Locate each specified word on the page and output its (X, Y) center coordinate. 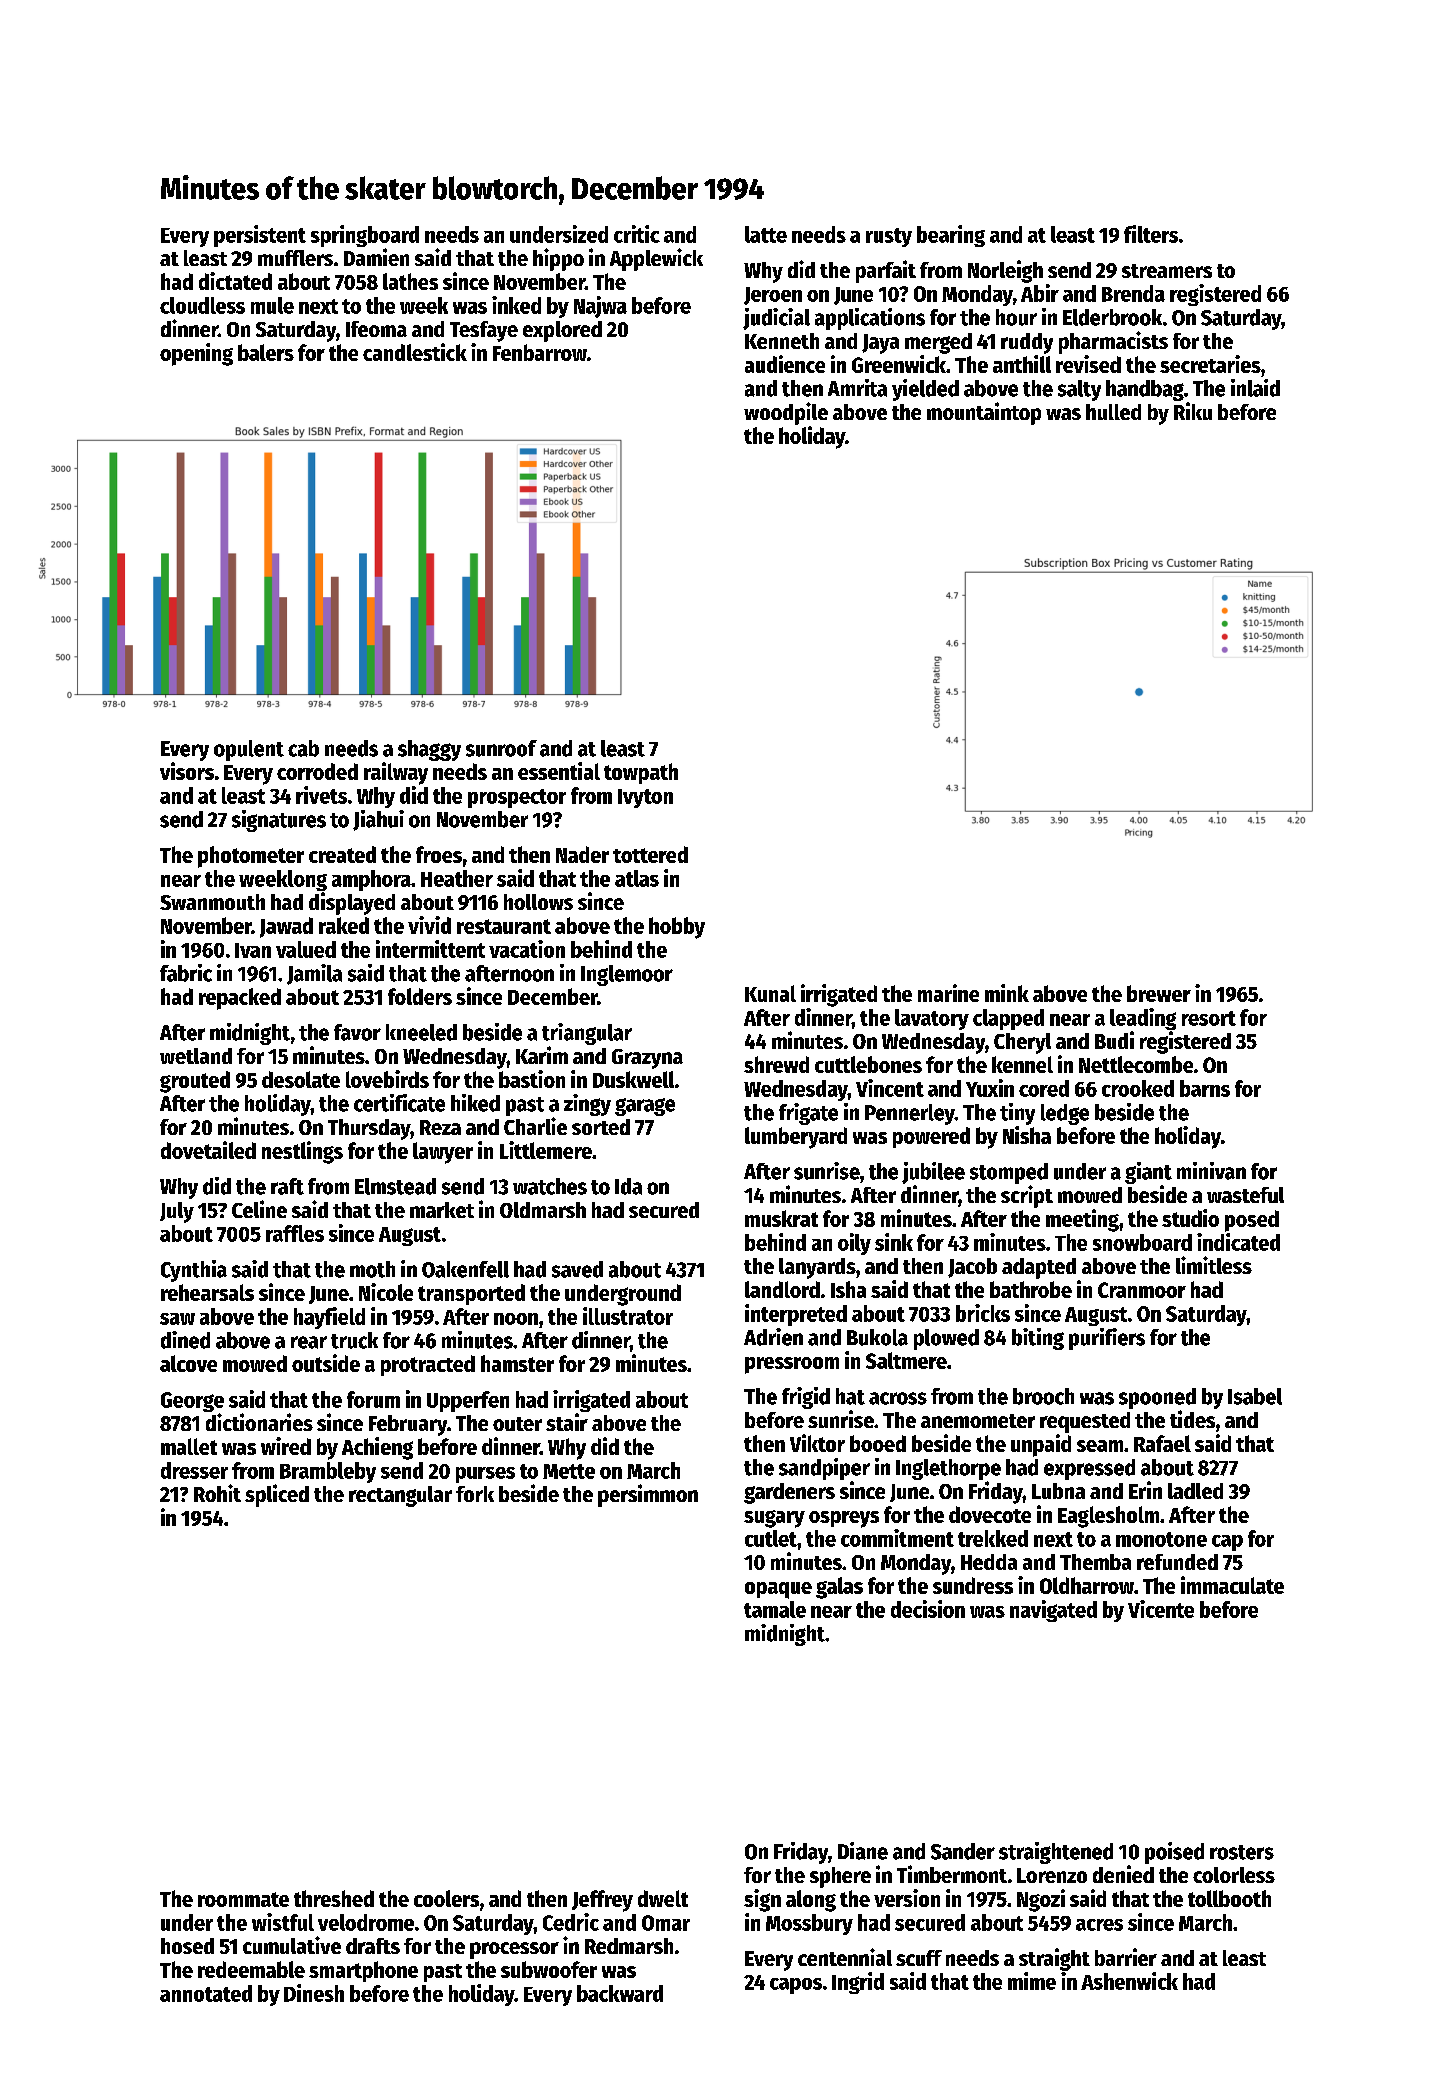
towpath (641, 773)
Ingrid (858, 1983)
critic (637, 234)
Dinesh (314, 1993)
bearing (951, 236)
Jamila (314, 974)
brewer (1159, 993)
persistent (260, 236)
